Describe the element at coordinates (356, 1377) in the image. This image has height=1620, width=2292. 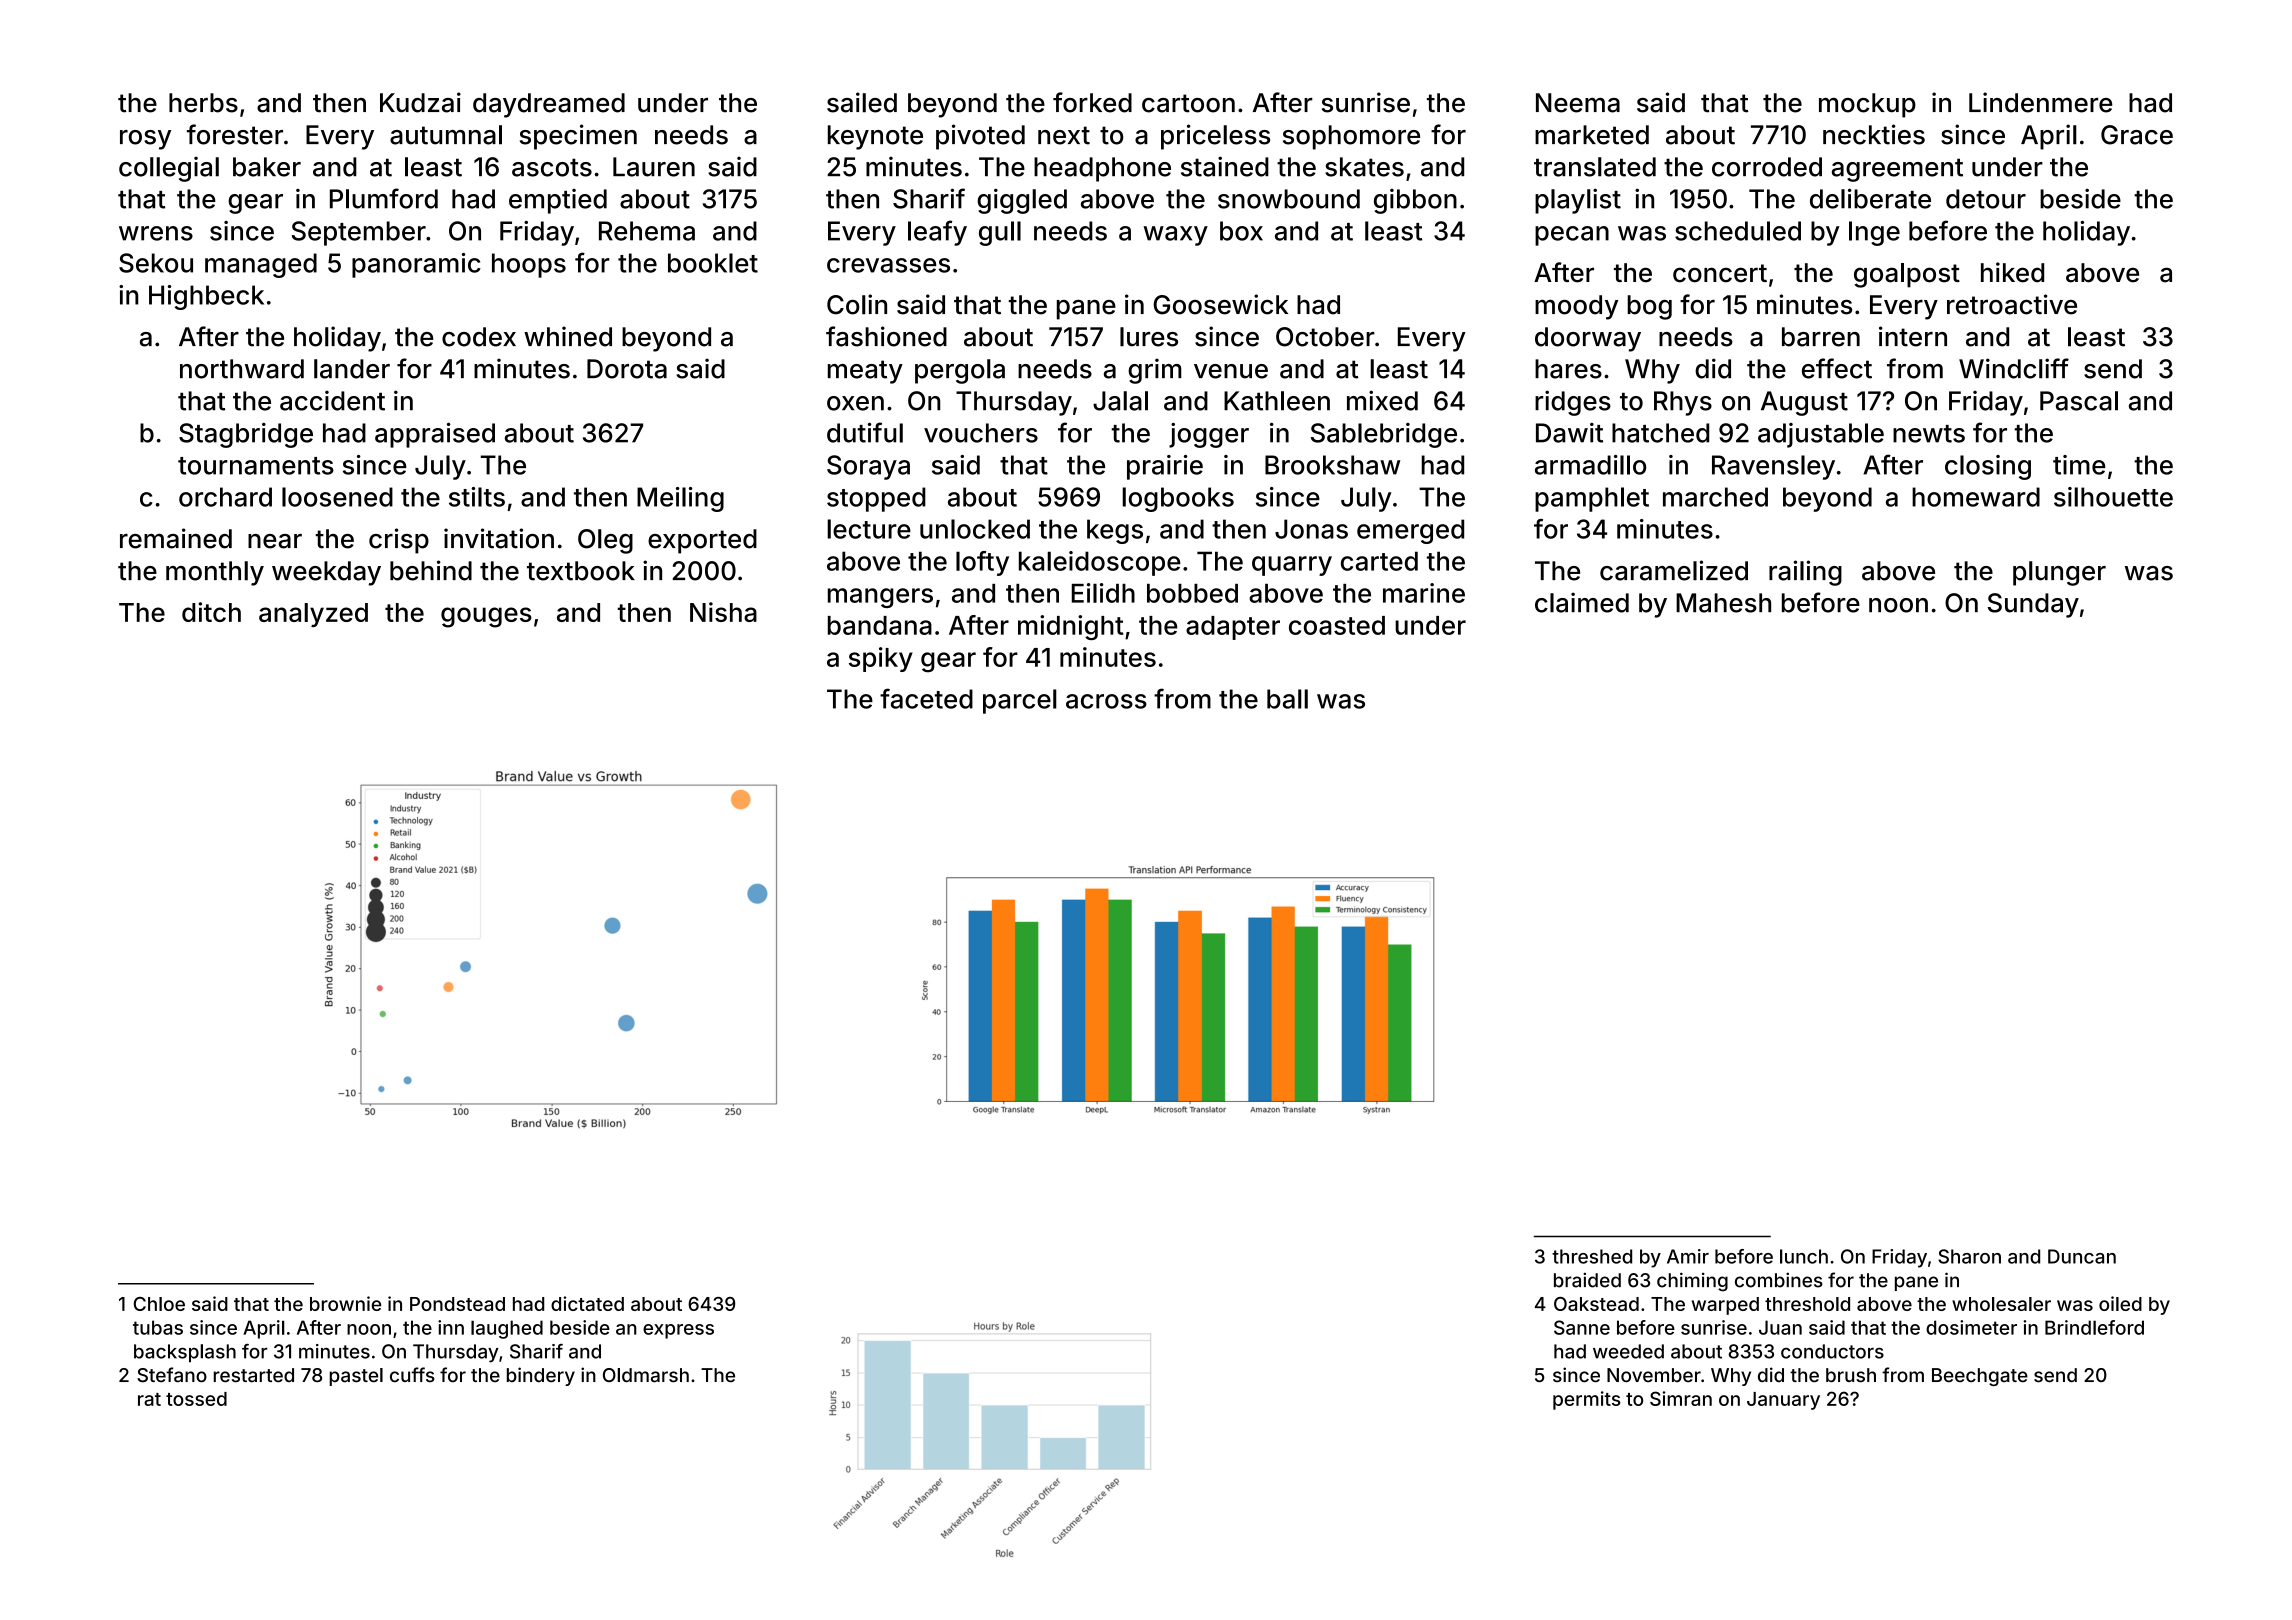
I see `pastel` at that location.
